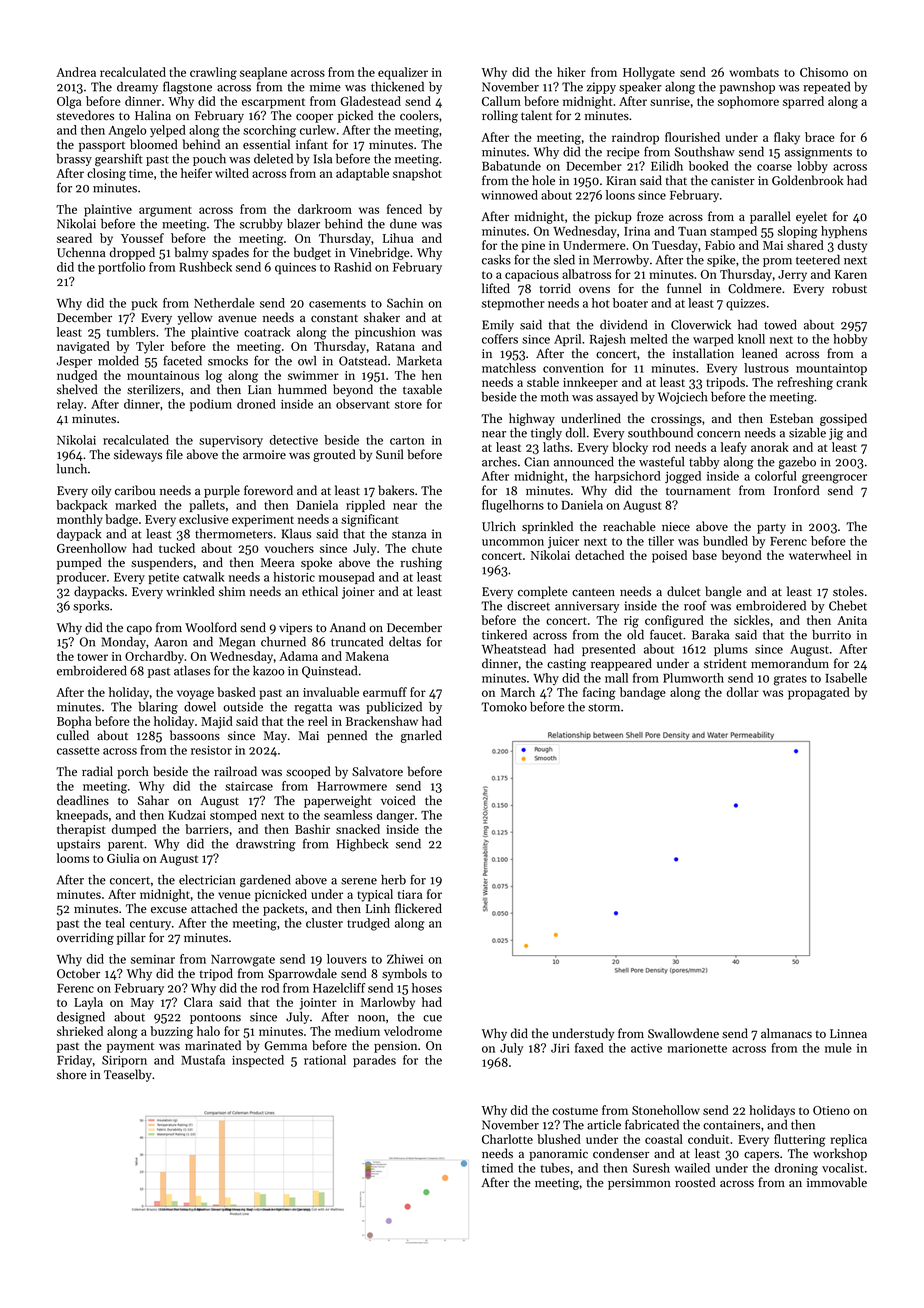 This screenshot has width=924, height=1308. I want to click on kneepads, so click(82, 816).
